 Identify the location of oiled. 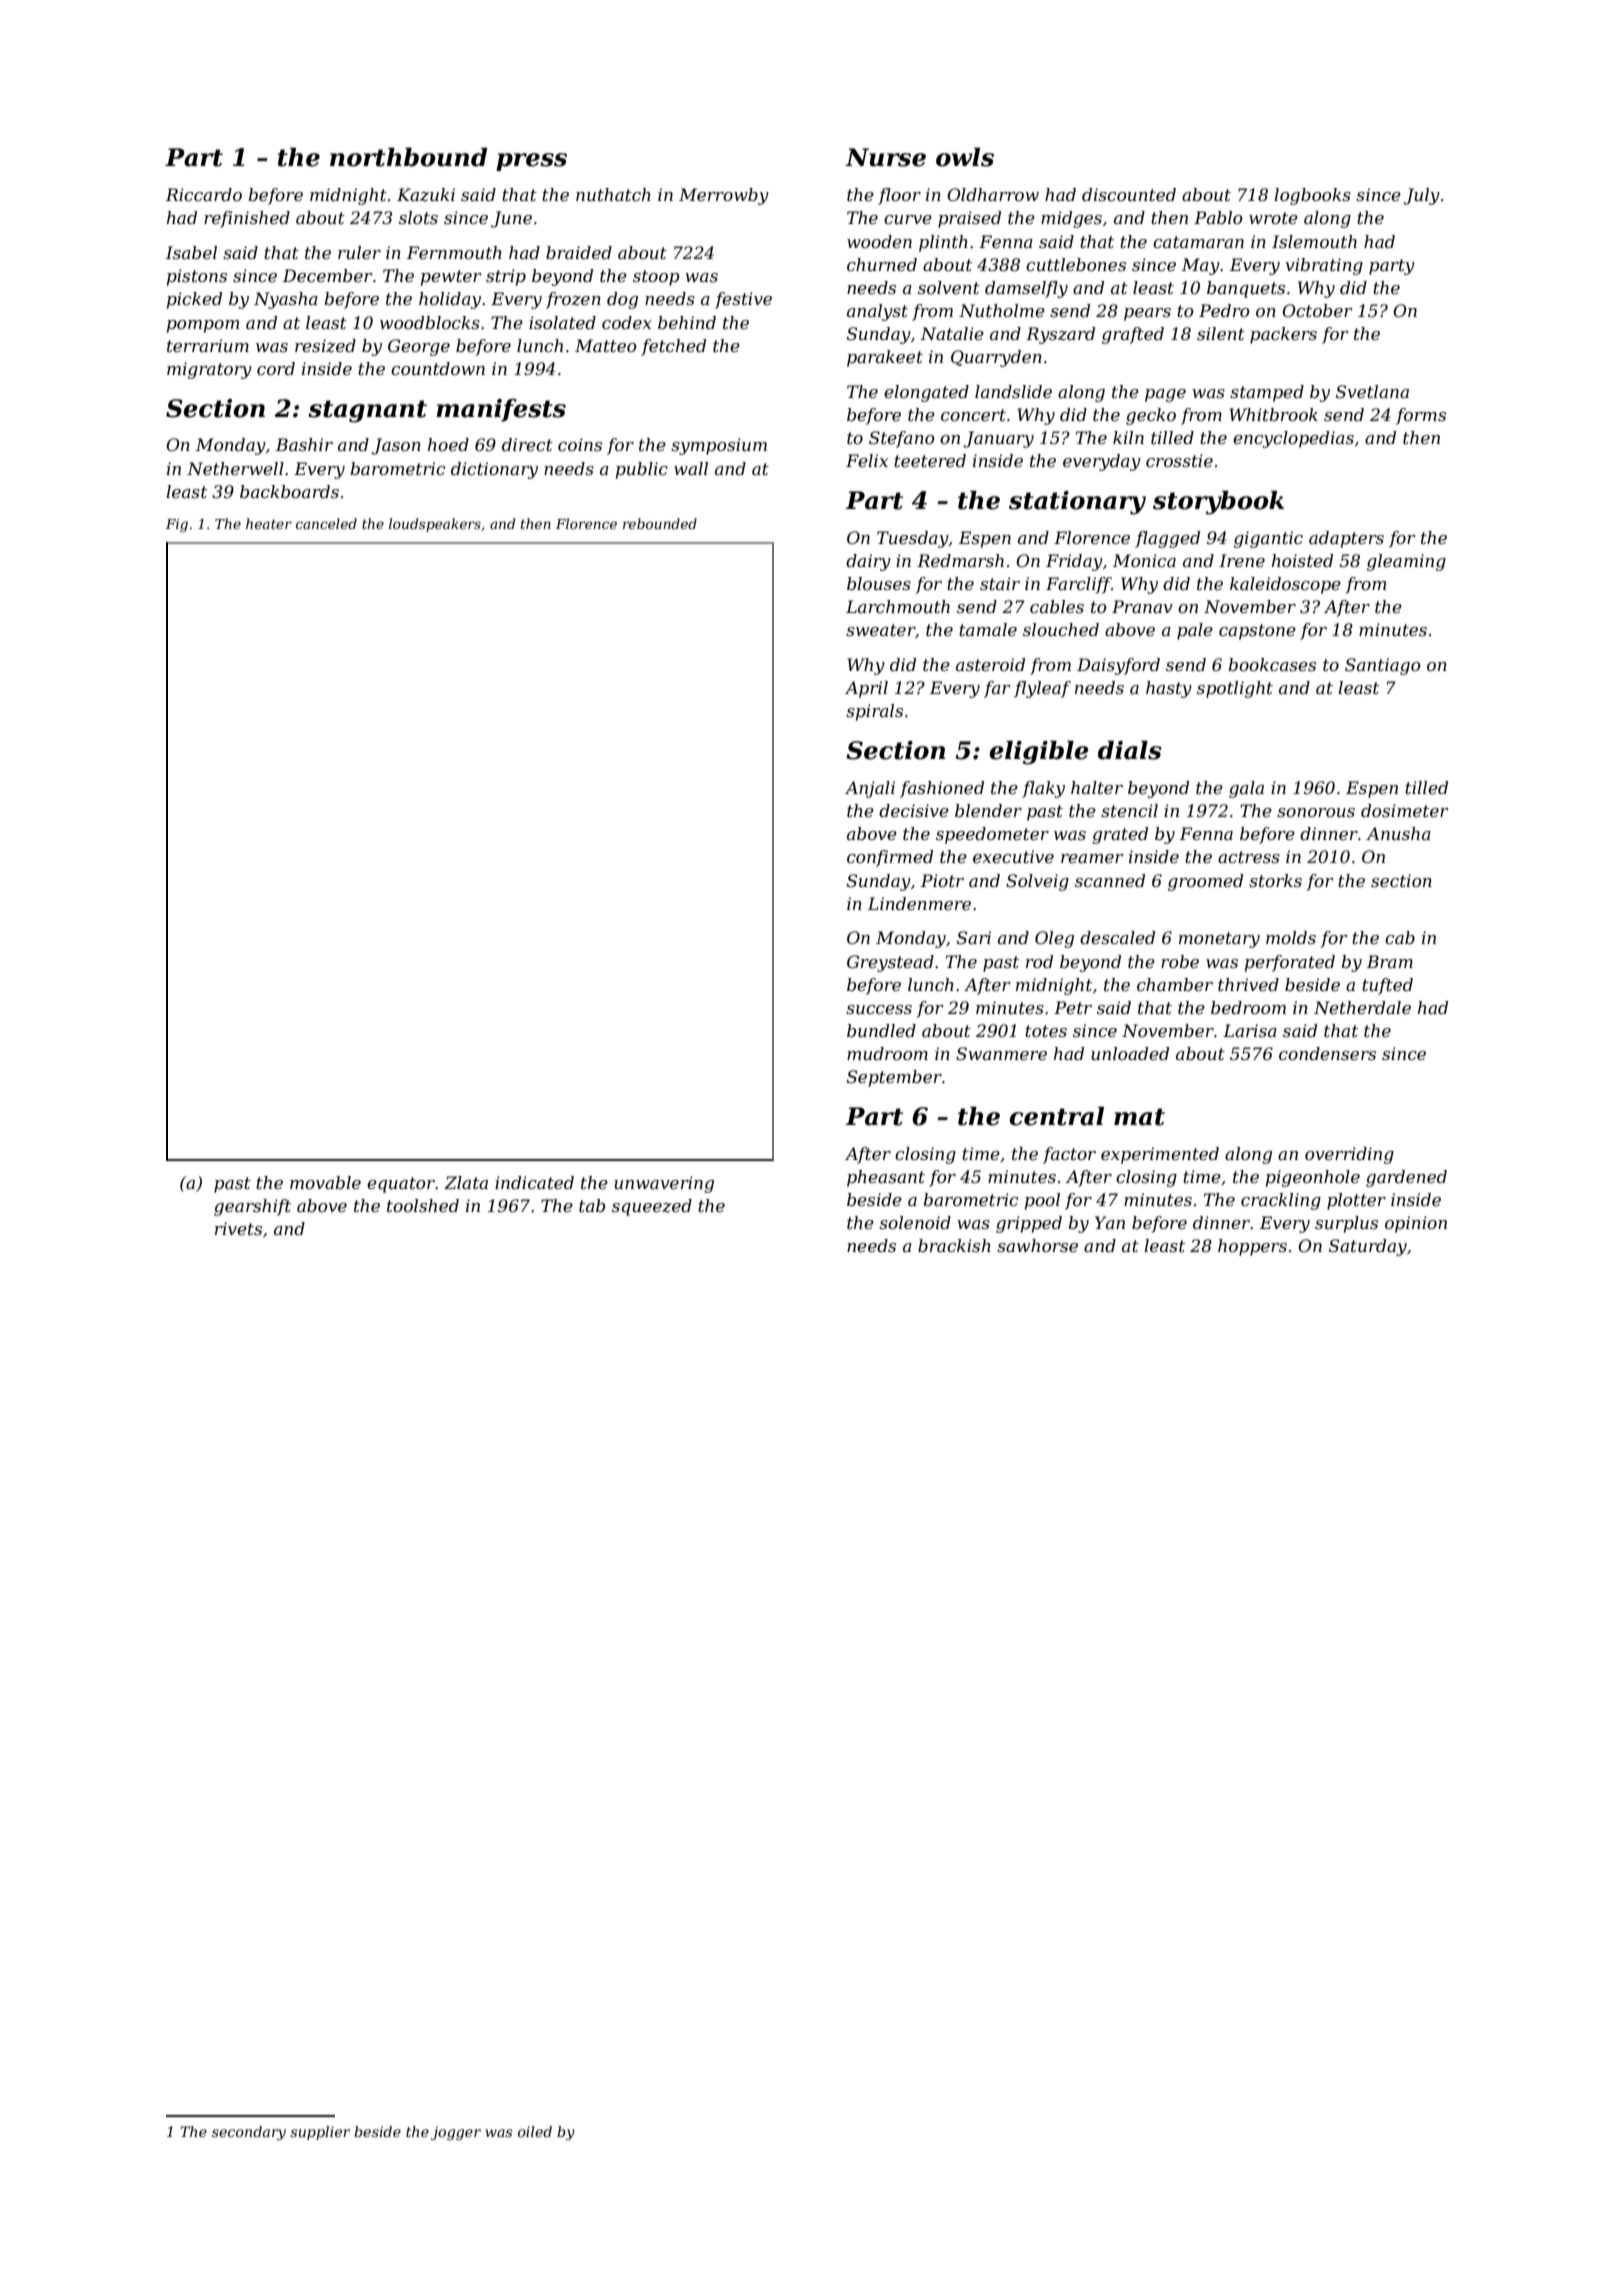
(535, 2131).
